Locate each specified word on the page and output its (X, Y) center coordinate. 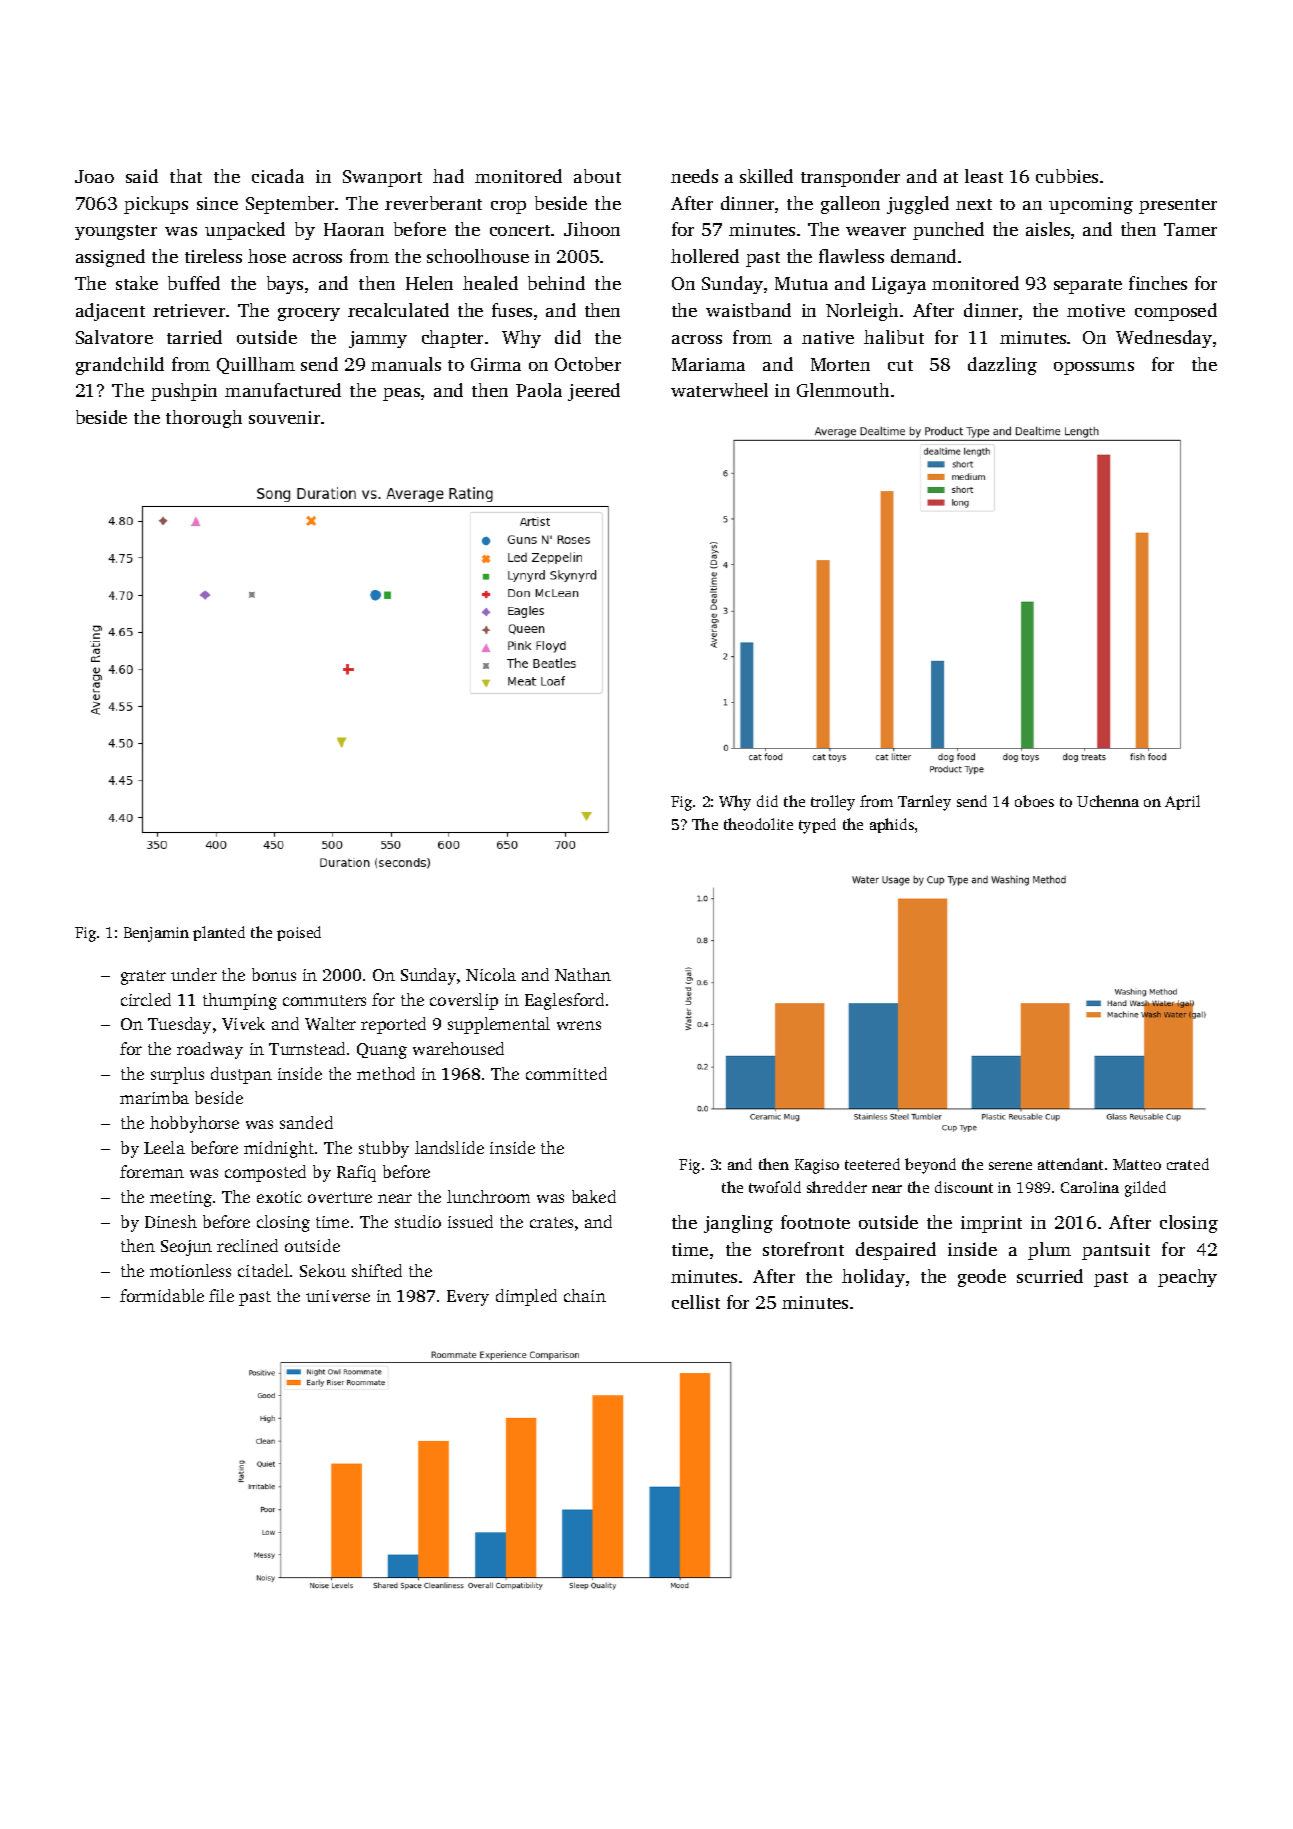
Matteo (1137, 1164)
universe (338, 1296)
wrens (579, 1025)
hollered (705, 256)
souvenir (284, 417)
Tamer (1190, 229)
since (217, 203)
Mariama (708, 364)
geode (982, 1278)
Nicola (491, 974)
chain (585, 1295)
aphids (892, 825)
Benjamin (156, 934)
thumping (240, 1001)
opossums (1094, 368)
